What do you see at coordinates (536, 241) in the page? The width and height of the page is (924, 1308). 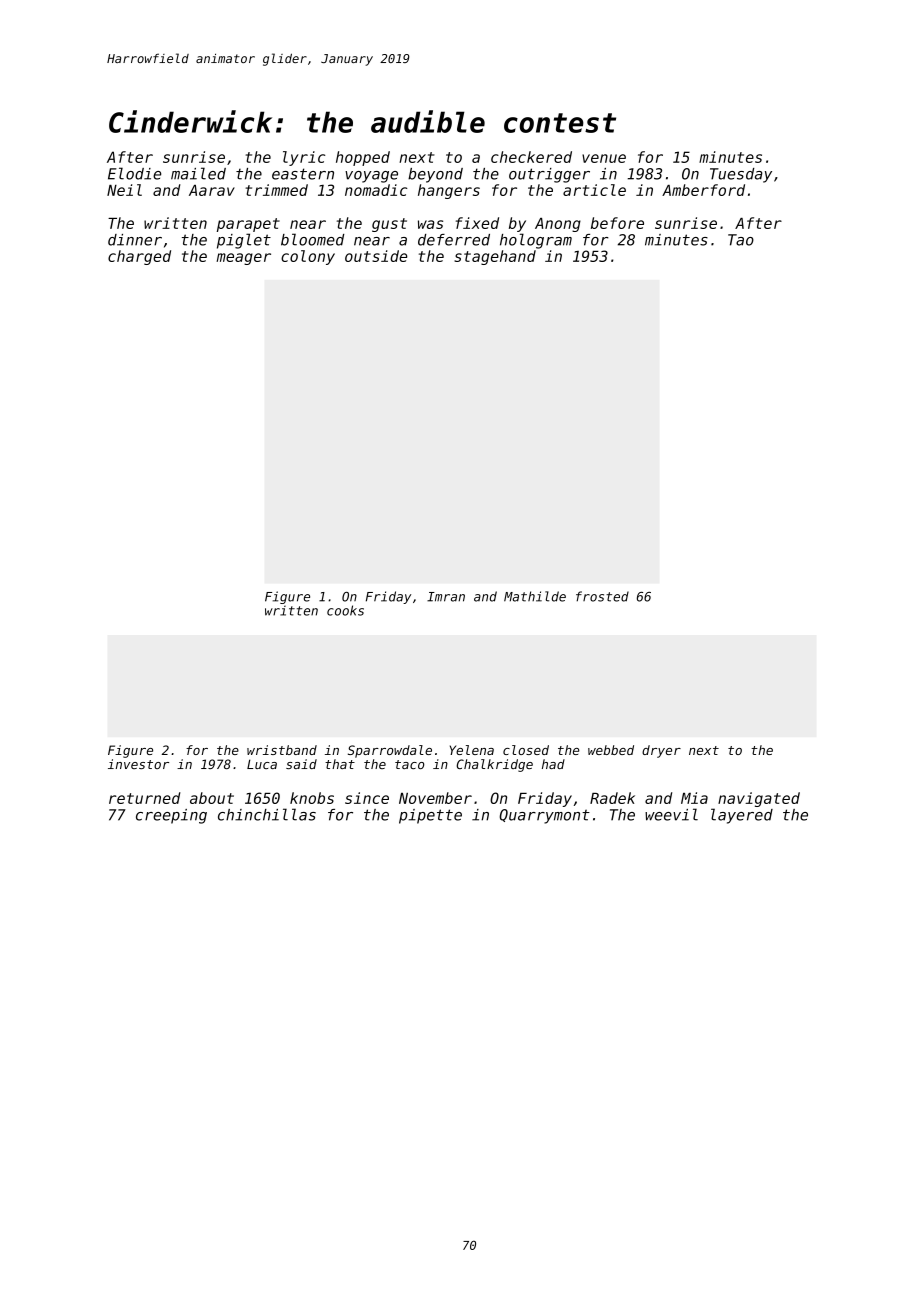 I see `hologram` at bounding box center [536, 241].
